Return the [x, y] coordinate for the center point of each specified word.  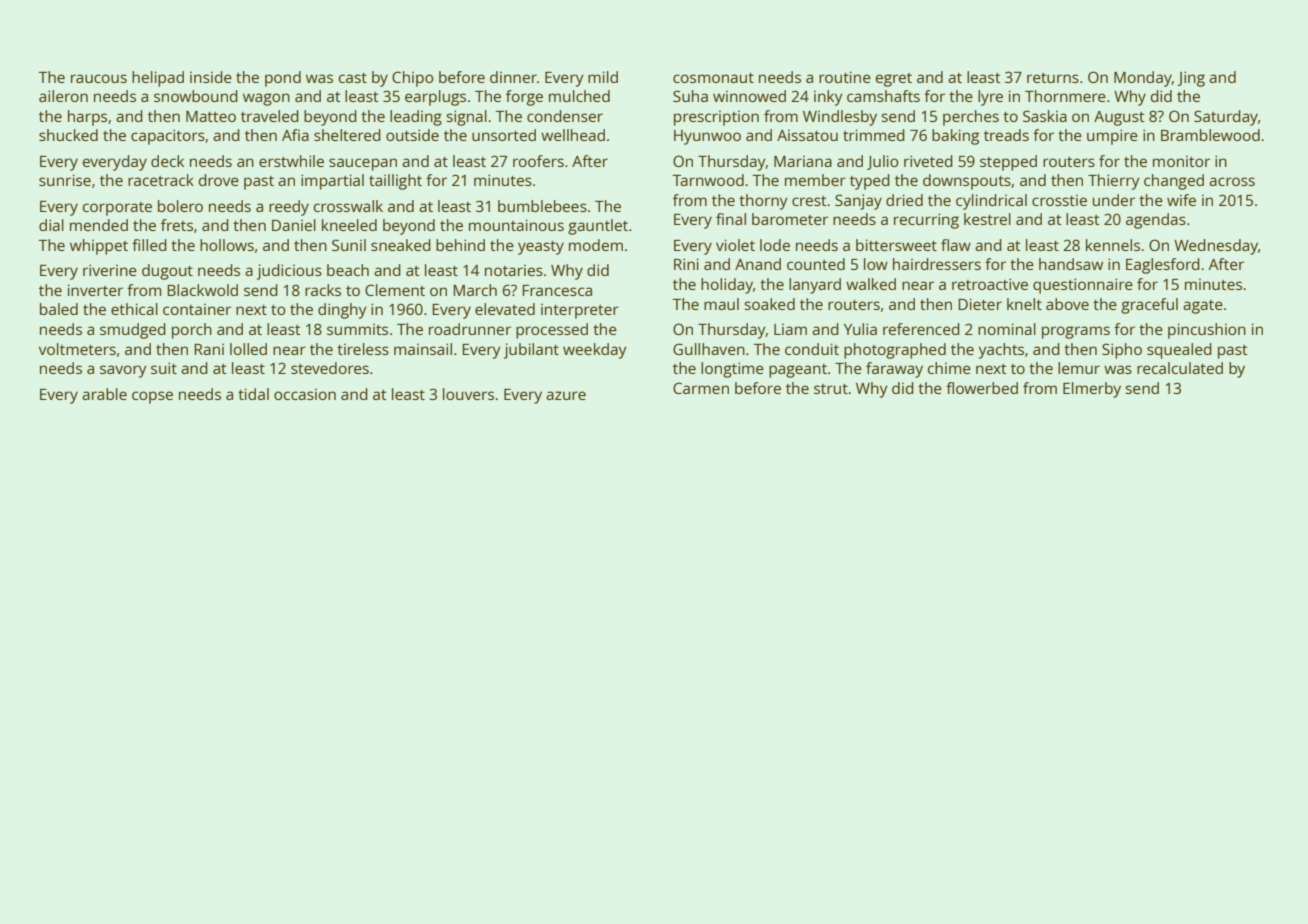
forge [524, 98]
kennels [1113, 245]
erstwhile [291, 161]
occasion [305, 394]
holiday [727, 286]
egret [894, 80]
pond [283, 79]
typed [870, 182]
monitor [1181, 161]
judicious [289, 272]
